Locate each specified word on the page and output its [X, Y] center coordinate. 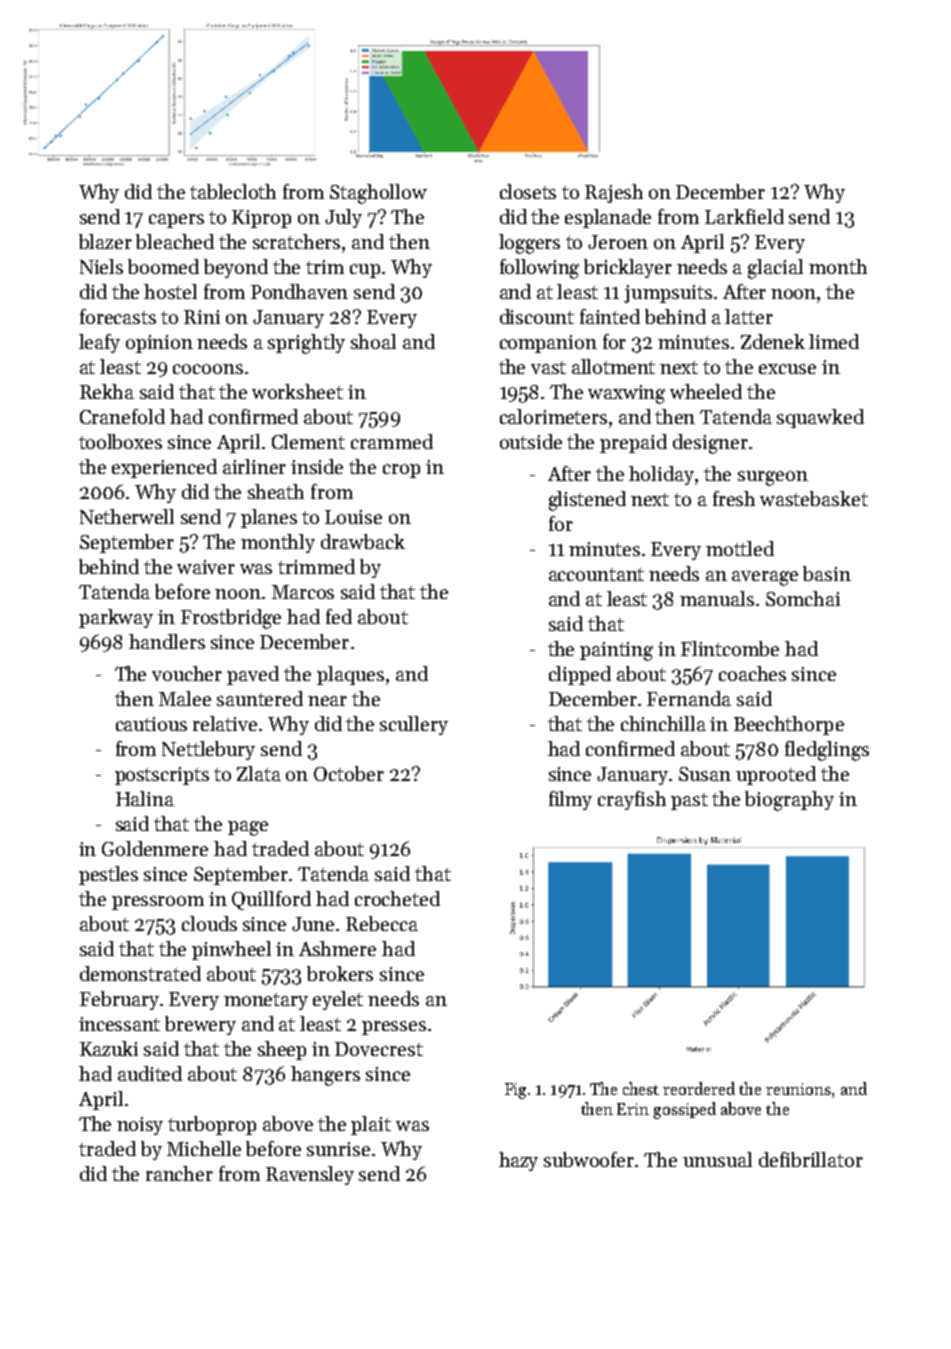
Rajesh [614, 193]
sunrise [338, 1149]
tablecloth [233, 191]
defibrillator [811, 1159]
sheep [282, 1050]
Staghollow [378, 194]
